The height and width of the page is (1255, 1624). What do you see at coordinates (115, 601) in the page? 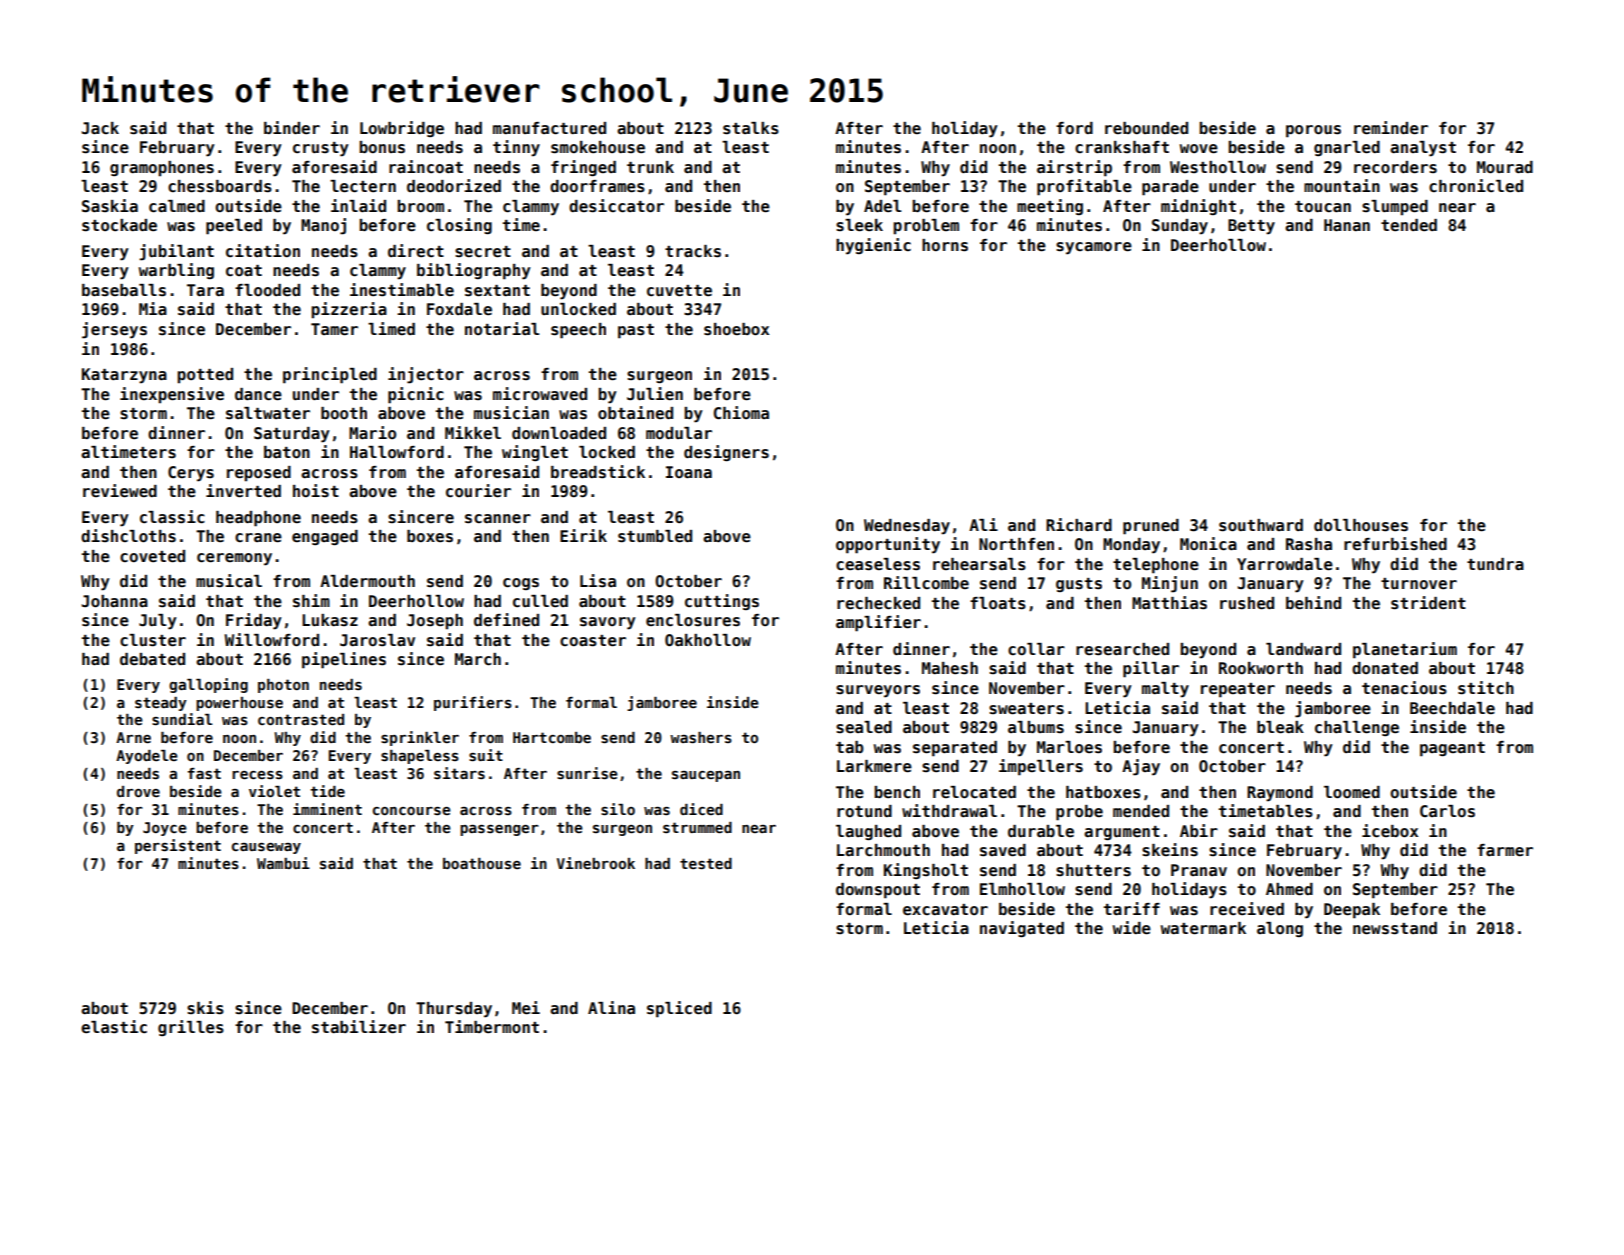
I see `Johanna` at bounding box center [115, 601].
